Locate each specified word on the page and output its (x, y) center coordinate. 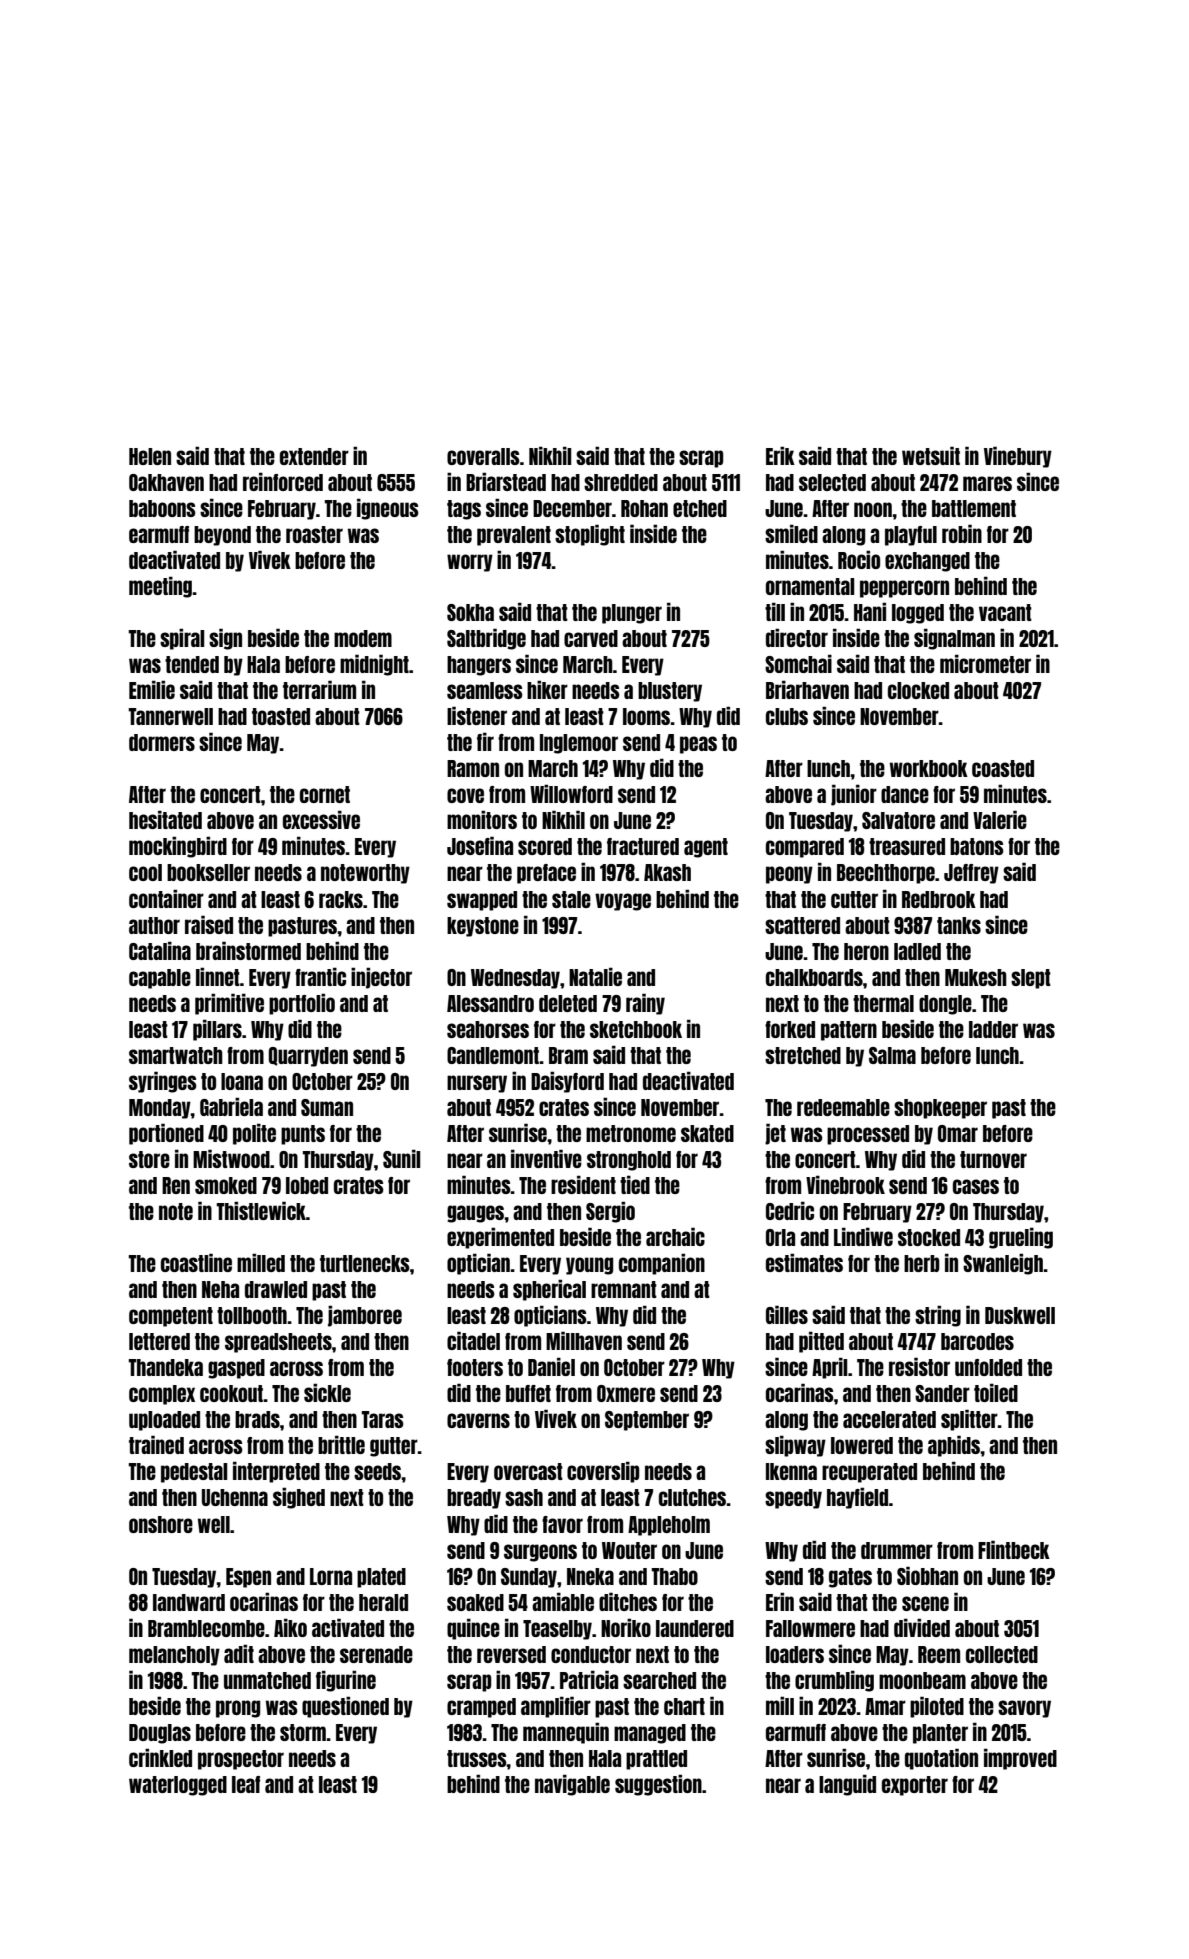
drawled (276, 1289)
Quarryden (308, 1057)
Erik (780, 455)
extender (314, 456)
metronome (631, 1133)
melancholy (174, 1656)
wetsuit (931, 455)
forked (790, 1029)
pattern (849, 1031)
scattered (802, 925)
